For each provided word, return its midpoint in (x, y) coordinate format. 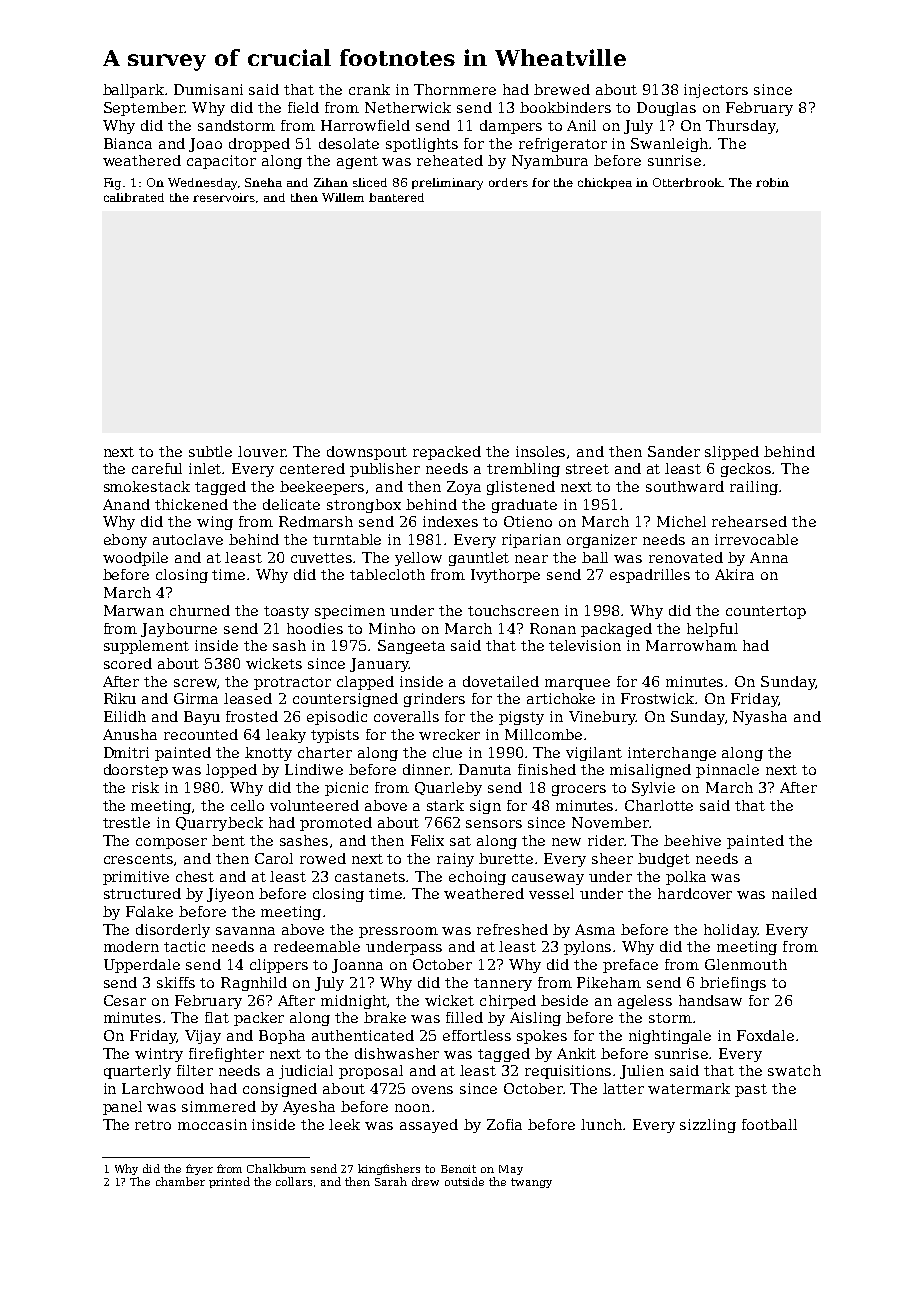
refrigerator (563, 145)
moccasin (212, 1124)
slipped (732, 453)
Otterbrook (687, 182)
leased (248, 698)
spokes (542, 1037)
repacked (447, 453)
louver (262, 451)
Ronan (553, 628)
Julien (642, 1072)
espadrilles (650, 576)
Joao (205, 145)
